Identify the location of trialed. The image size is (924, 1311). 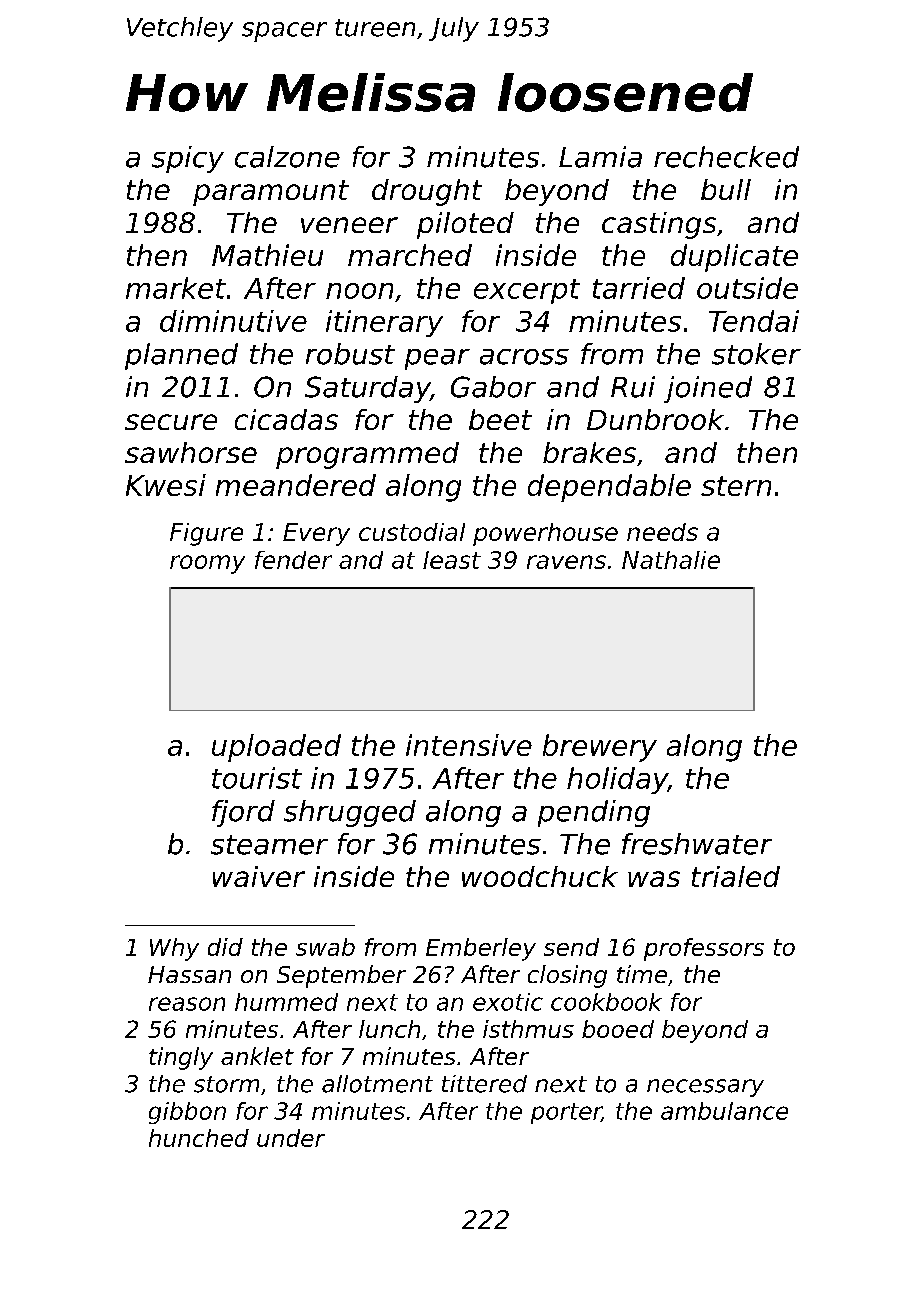
(736, 876).
